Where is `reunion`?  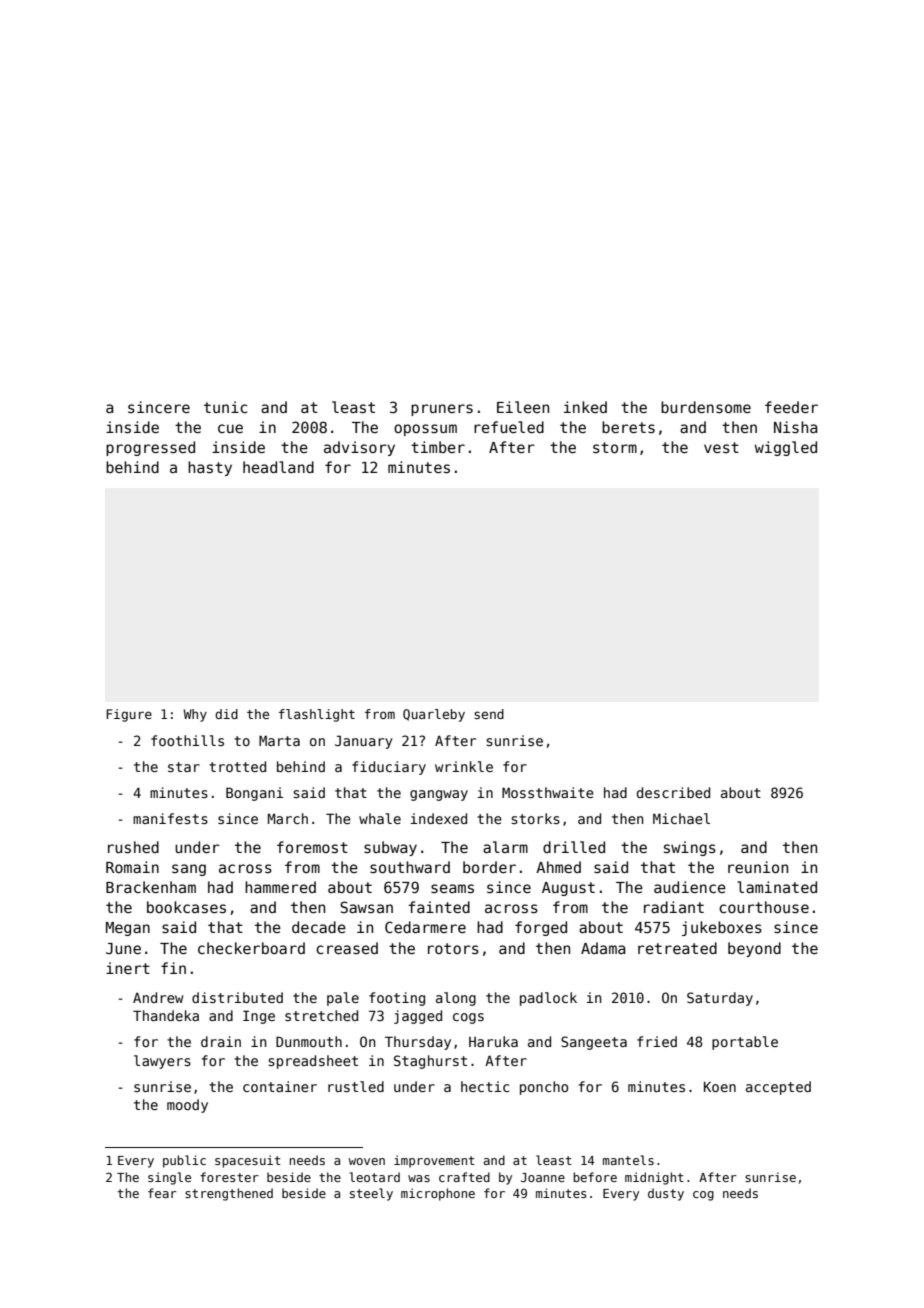 reunion is located at coordinates (758, 867).
